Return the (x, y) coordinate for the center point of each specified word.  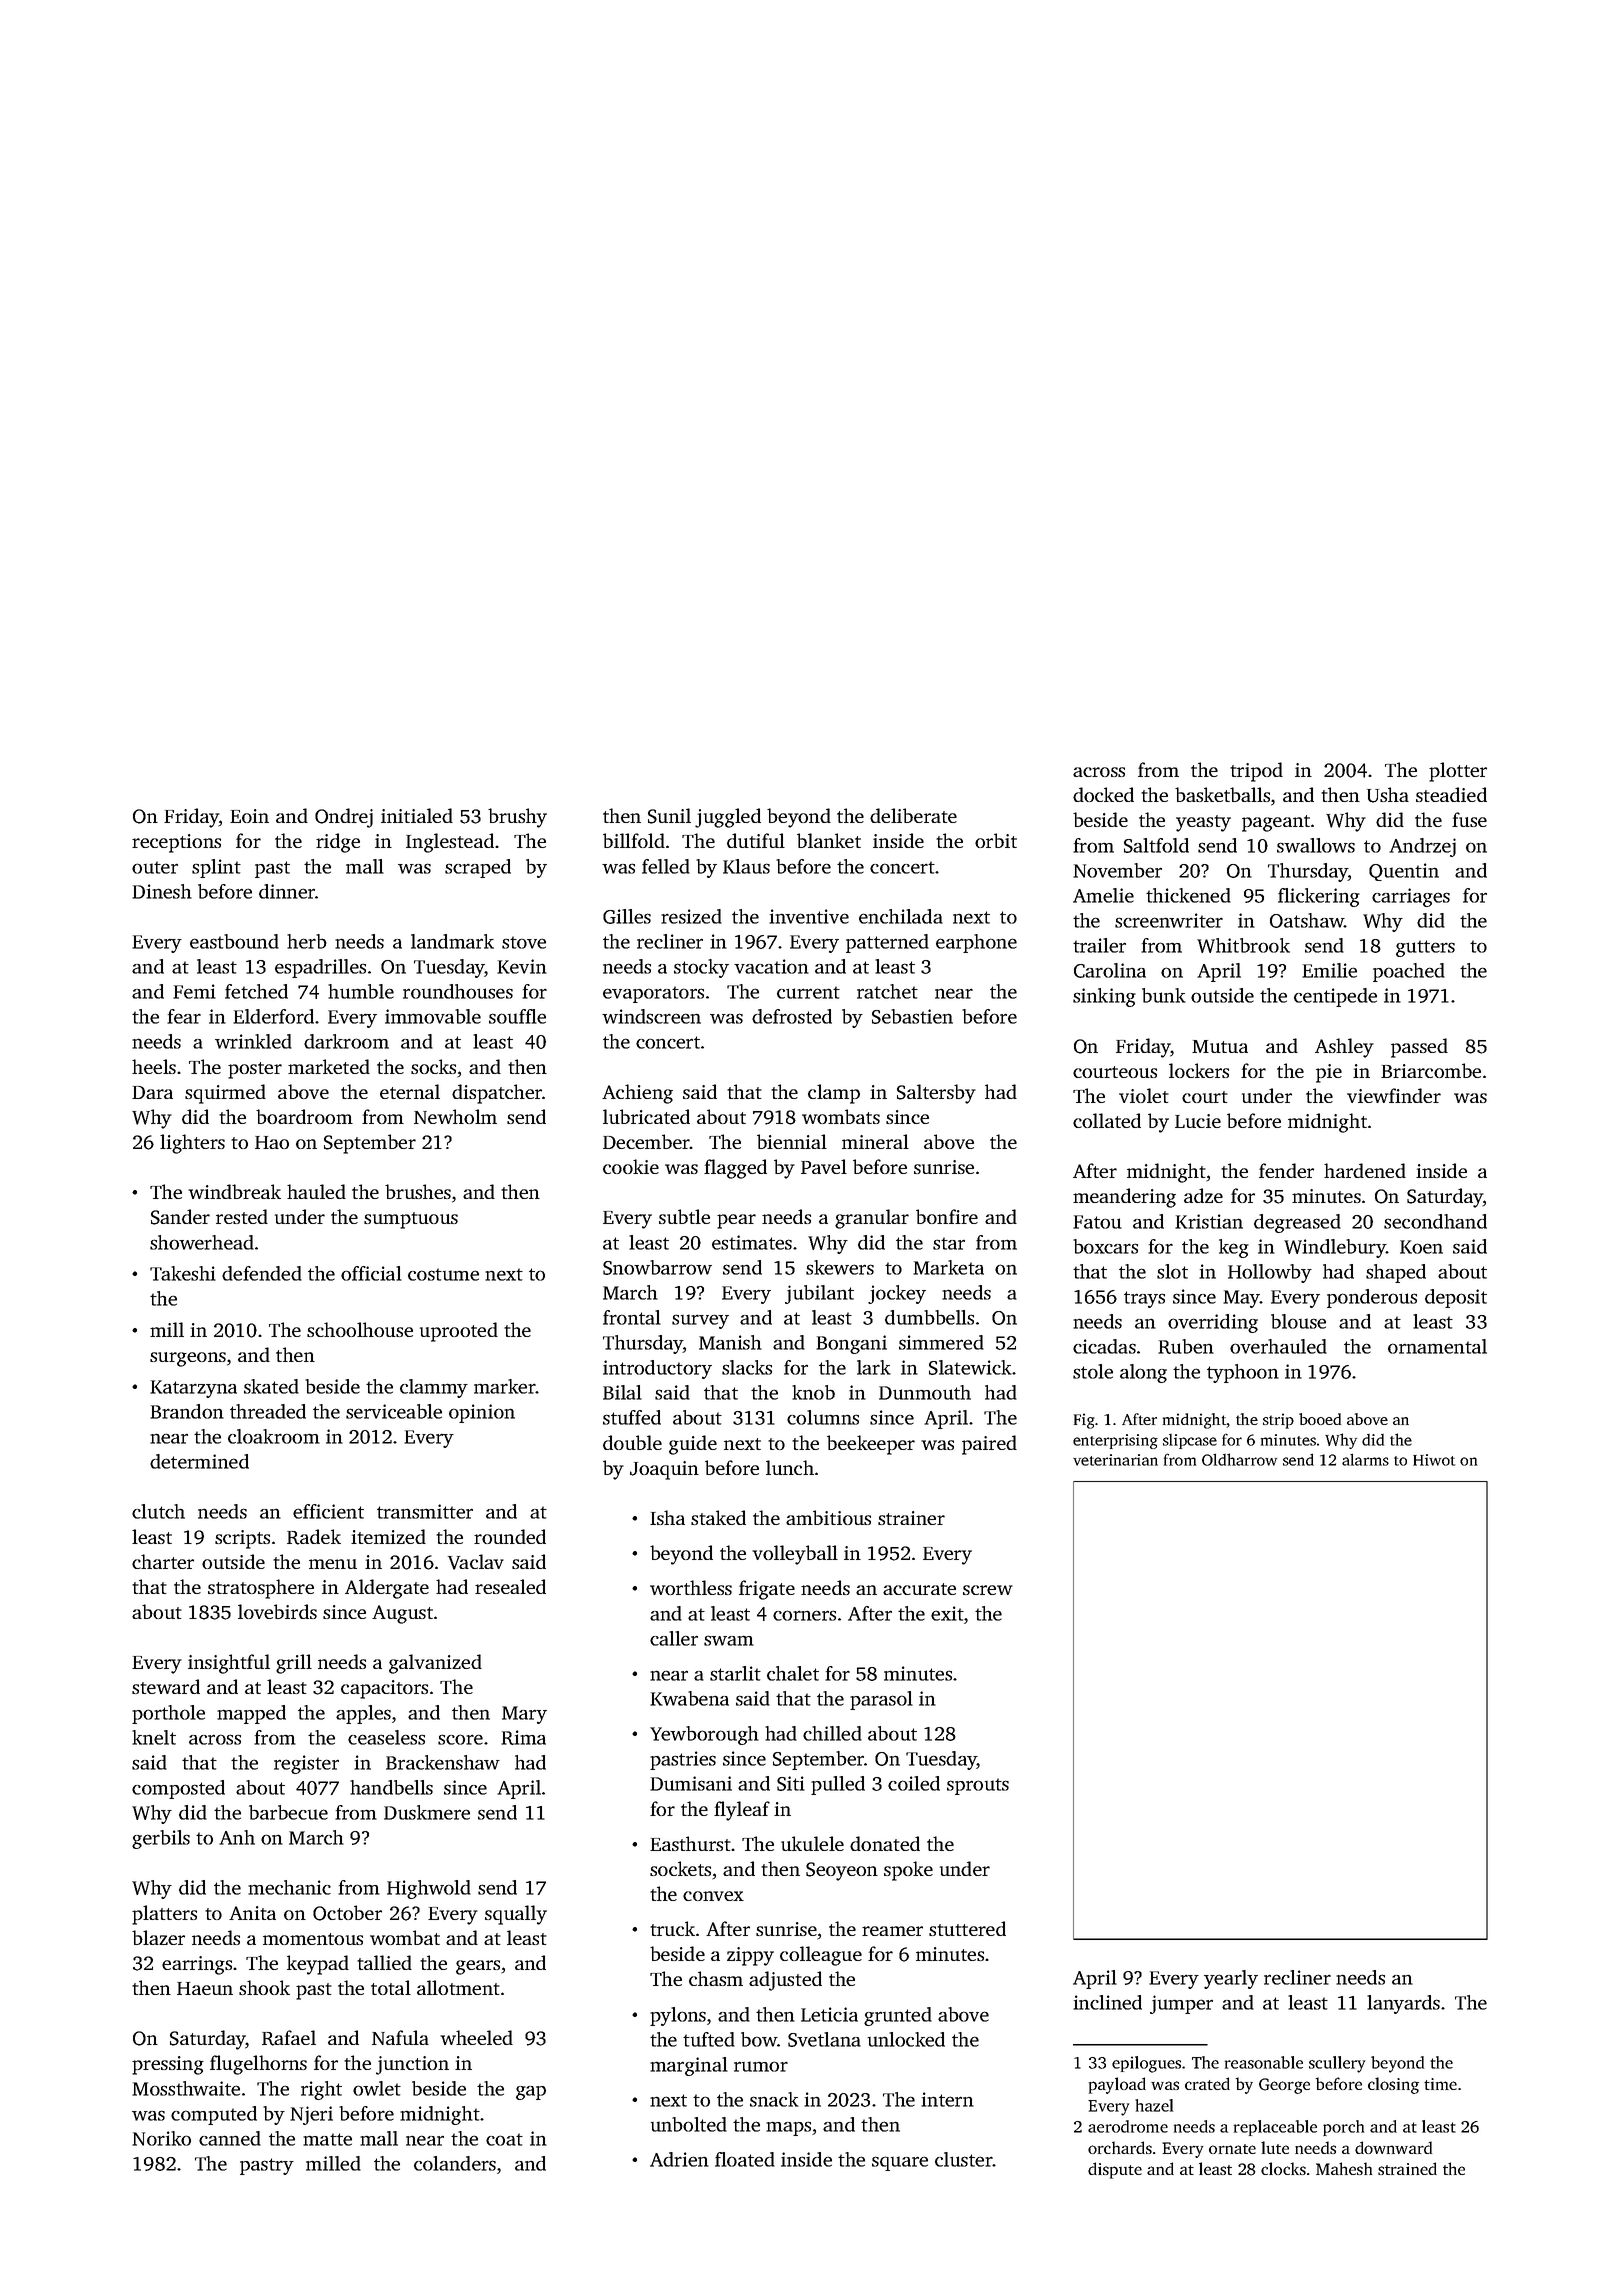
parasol (881, 1700)
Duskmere (427, 1812)
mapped (251, 1714)
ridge (338, 843)
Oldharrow (1239, 1459)
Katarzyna (193, 1389)
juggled (728, 818)
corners (804, 1615)
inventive (809, 916)
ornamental (1437, 1346)
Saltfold (1156, 845)
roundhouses (458, 991)
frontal (632, 1317)
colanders (455, 2163)
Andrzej (1422, 847)
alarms (1365, 1460)
